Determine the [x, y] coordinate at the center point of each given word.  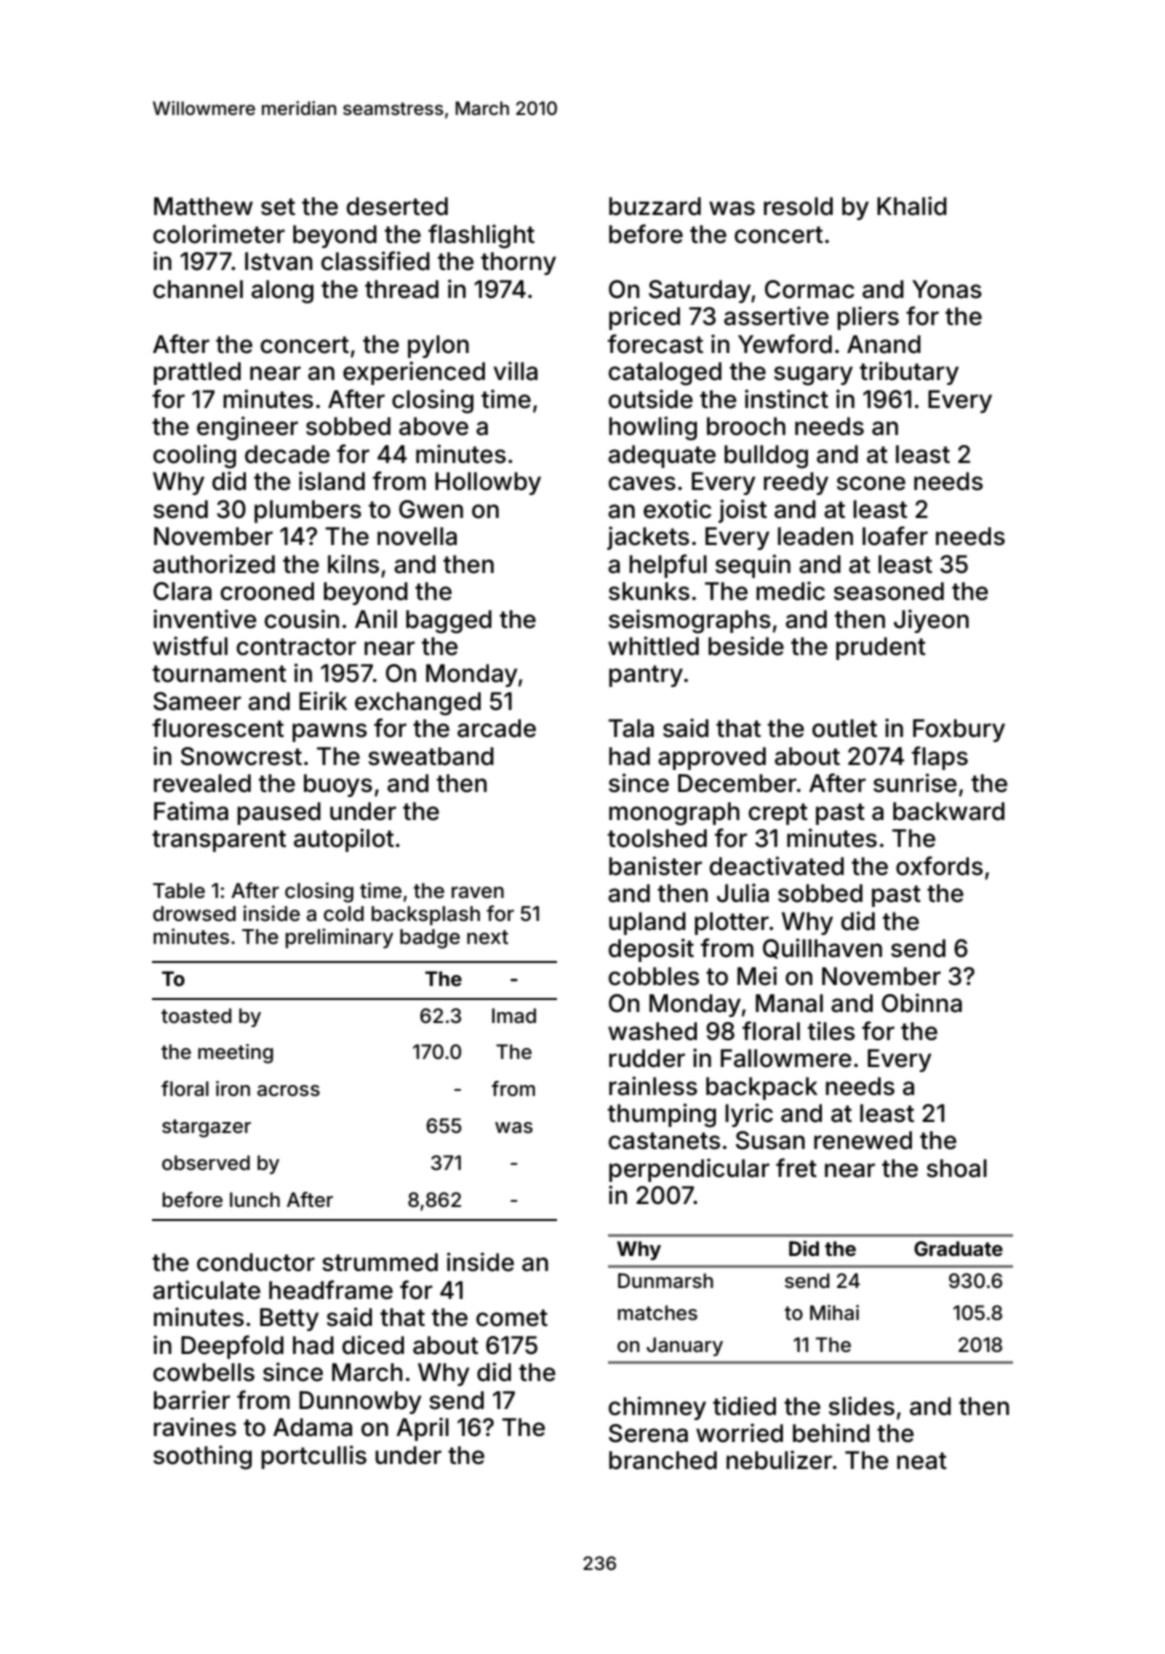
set [278, 207]
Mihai [834, 1312]
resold [798, 206]
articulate [207, 1290]
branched [663, 1460]
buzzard [655, 206]
